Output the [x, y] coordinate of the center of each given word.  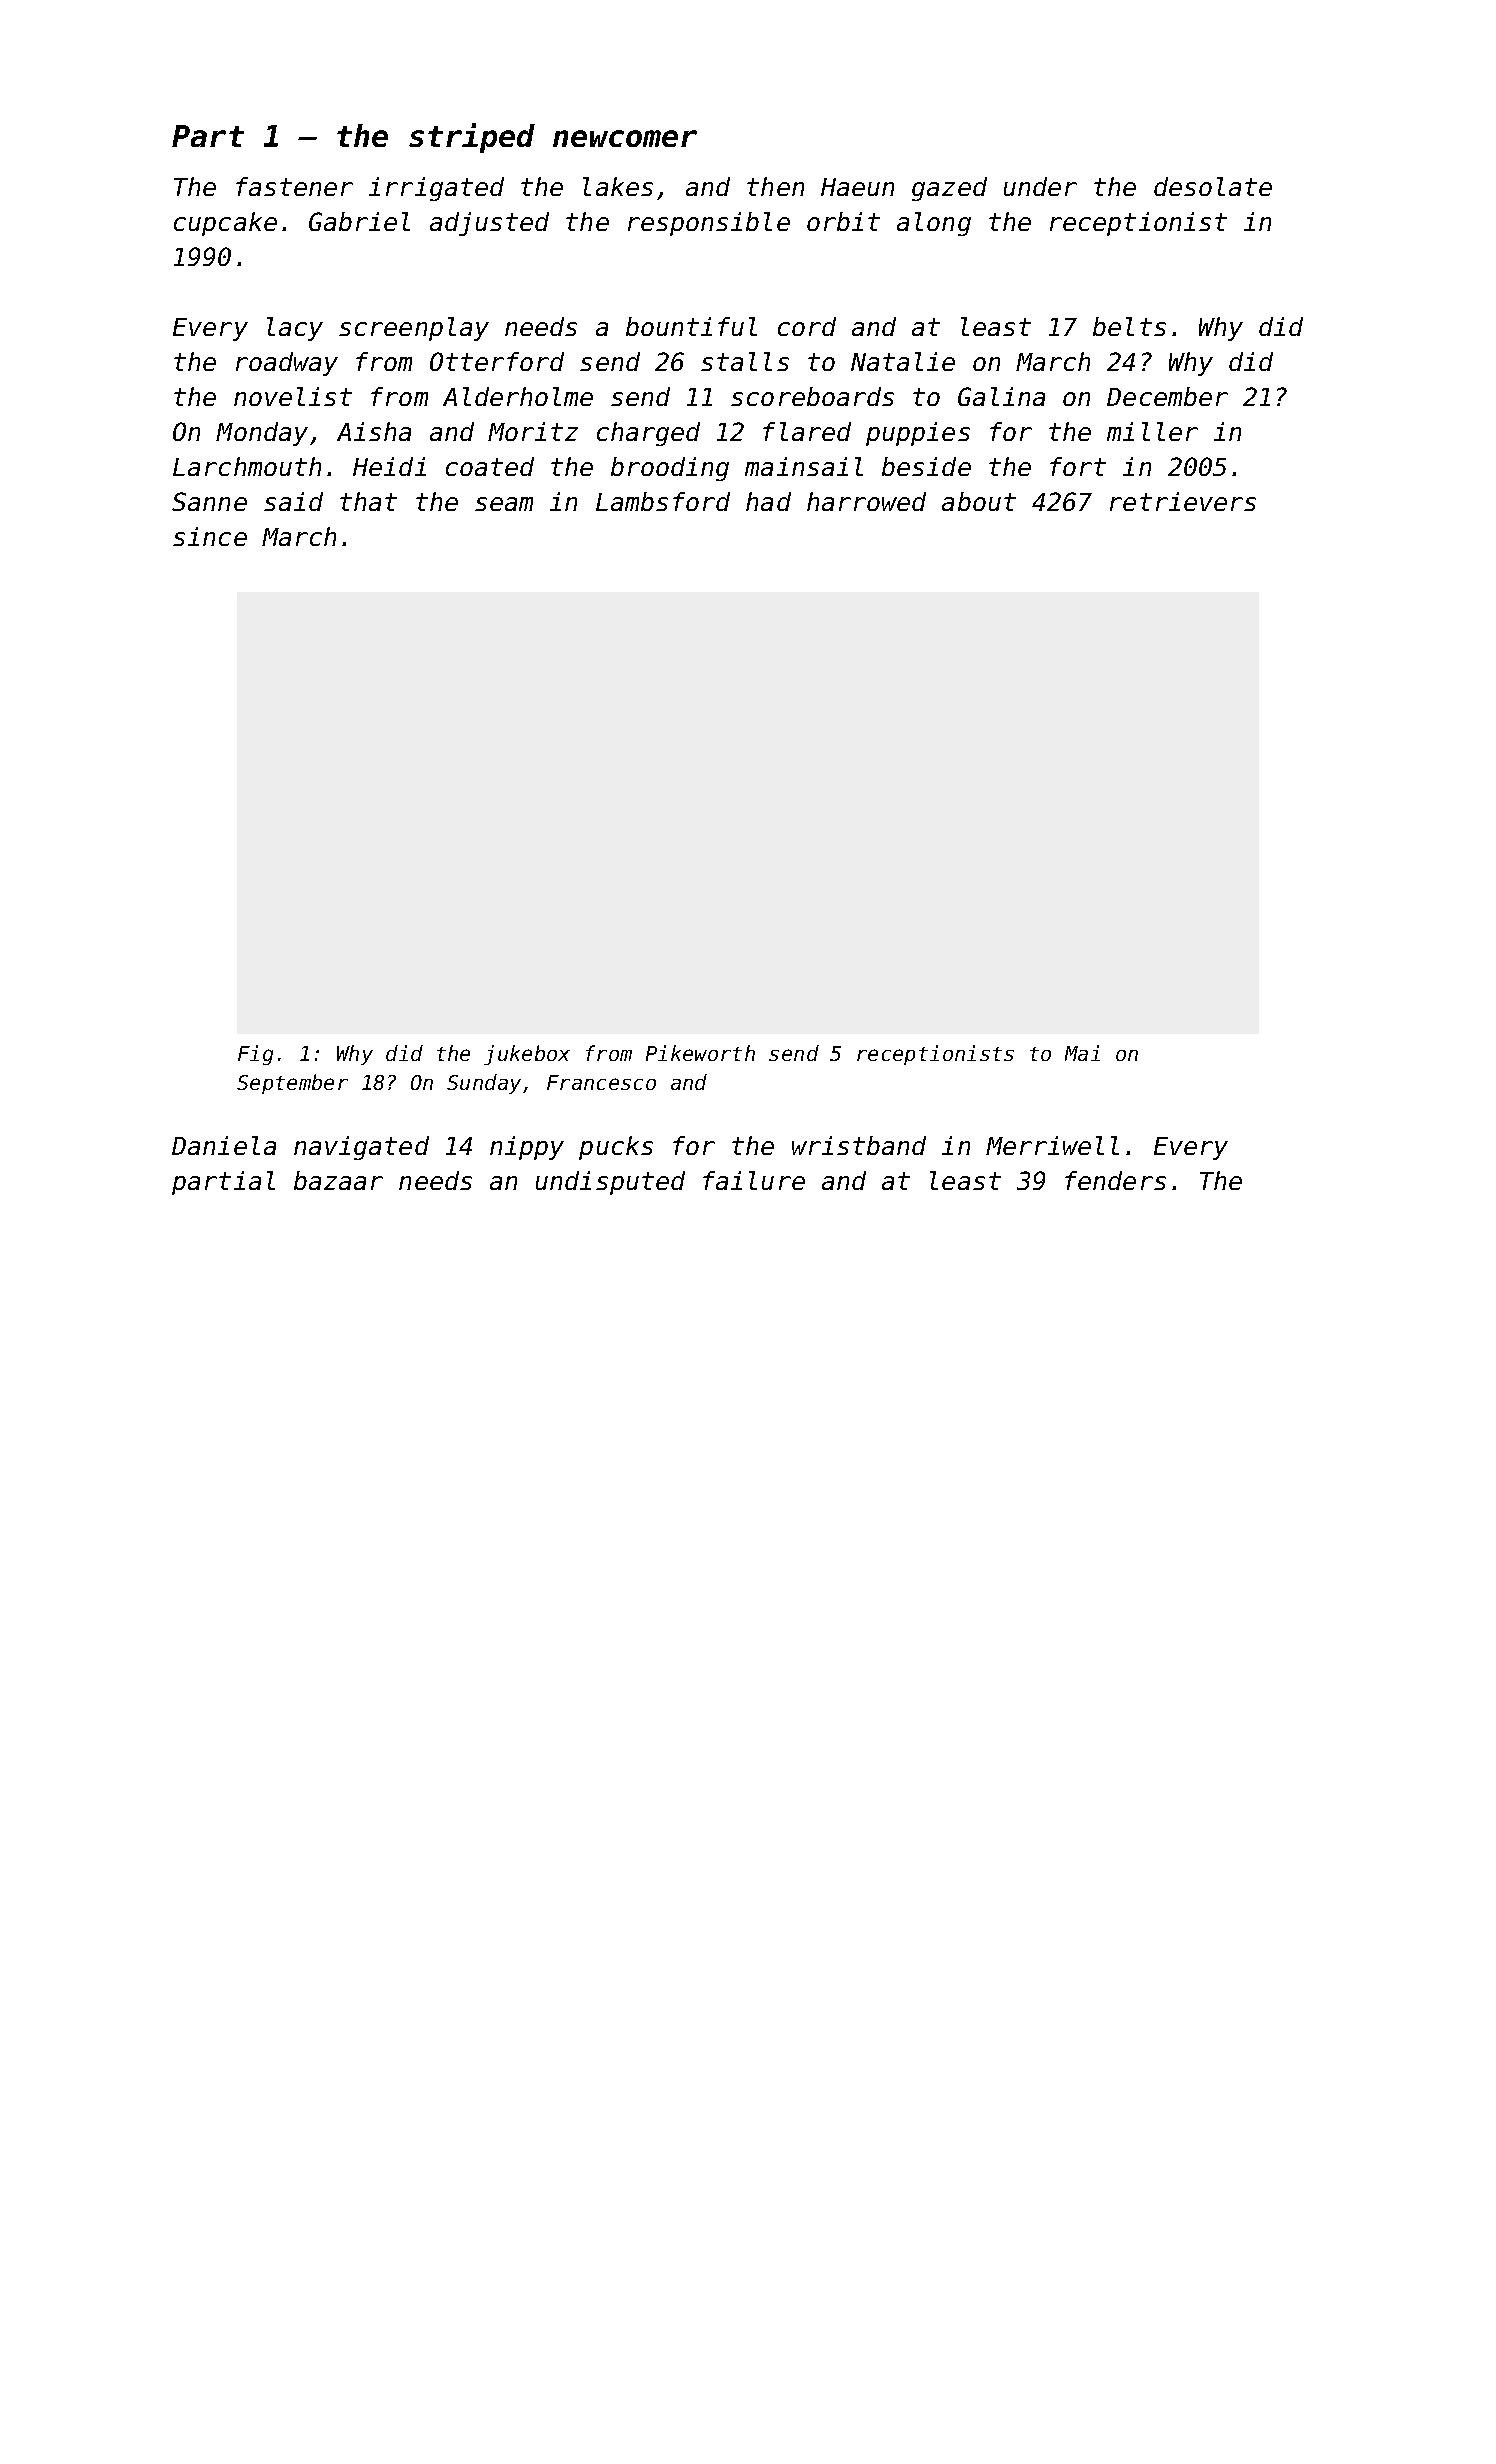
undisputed [610, 1183]
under [1040, 186]
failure [754, 1180]
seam [504, 504]
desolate [1213, 186]
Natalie [903, 361]
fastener [294, 186]
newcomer [625, 138]
